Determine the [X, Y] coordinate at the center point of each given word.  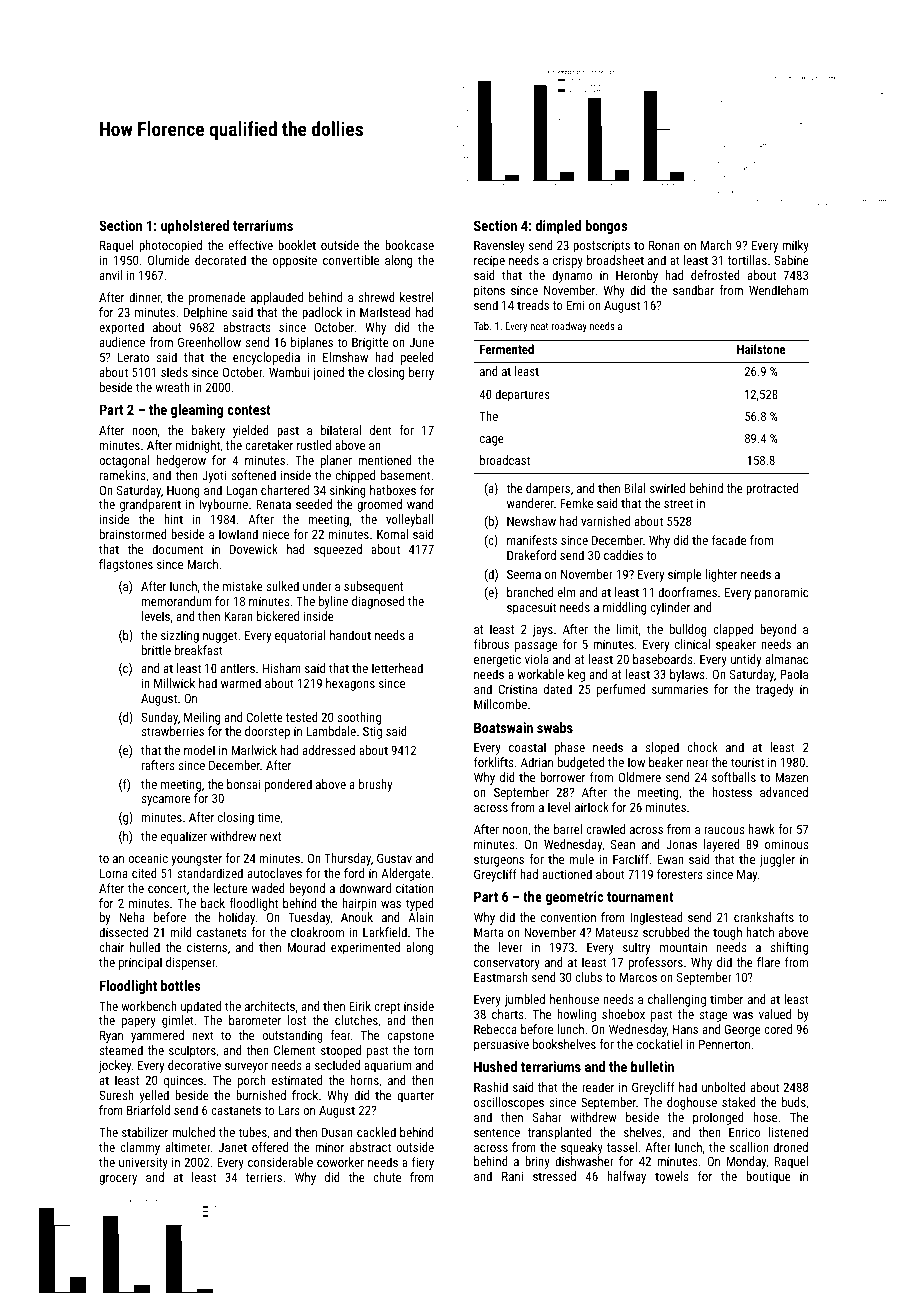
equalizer [184, 837]
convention [568, 917]
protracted [772, 489]
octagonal [124, 461]
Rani [512, 1176]
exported [121, 328]
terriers [264, 1177]
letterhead [397, 668]
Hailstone [761, 349]
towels [672, 1176]
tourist [747, 762]
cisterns [207, 947]
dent [381, 430]
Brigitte [370, 343]
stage [713, 1016]
